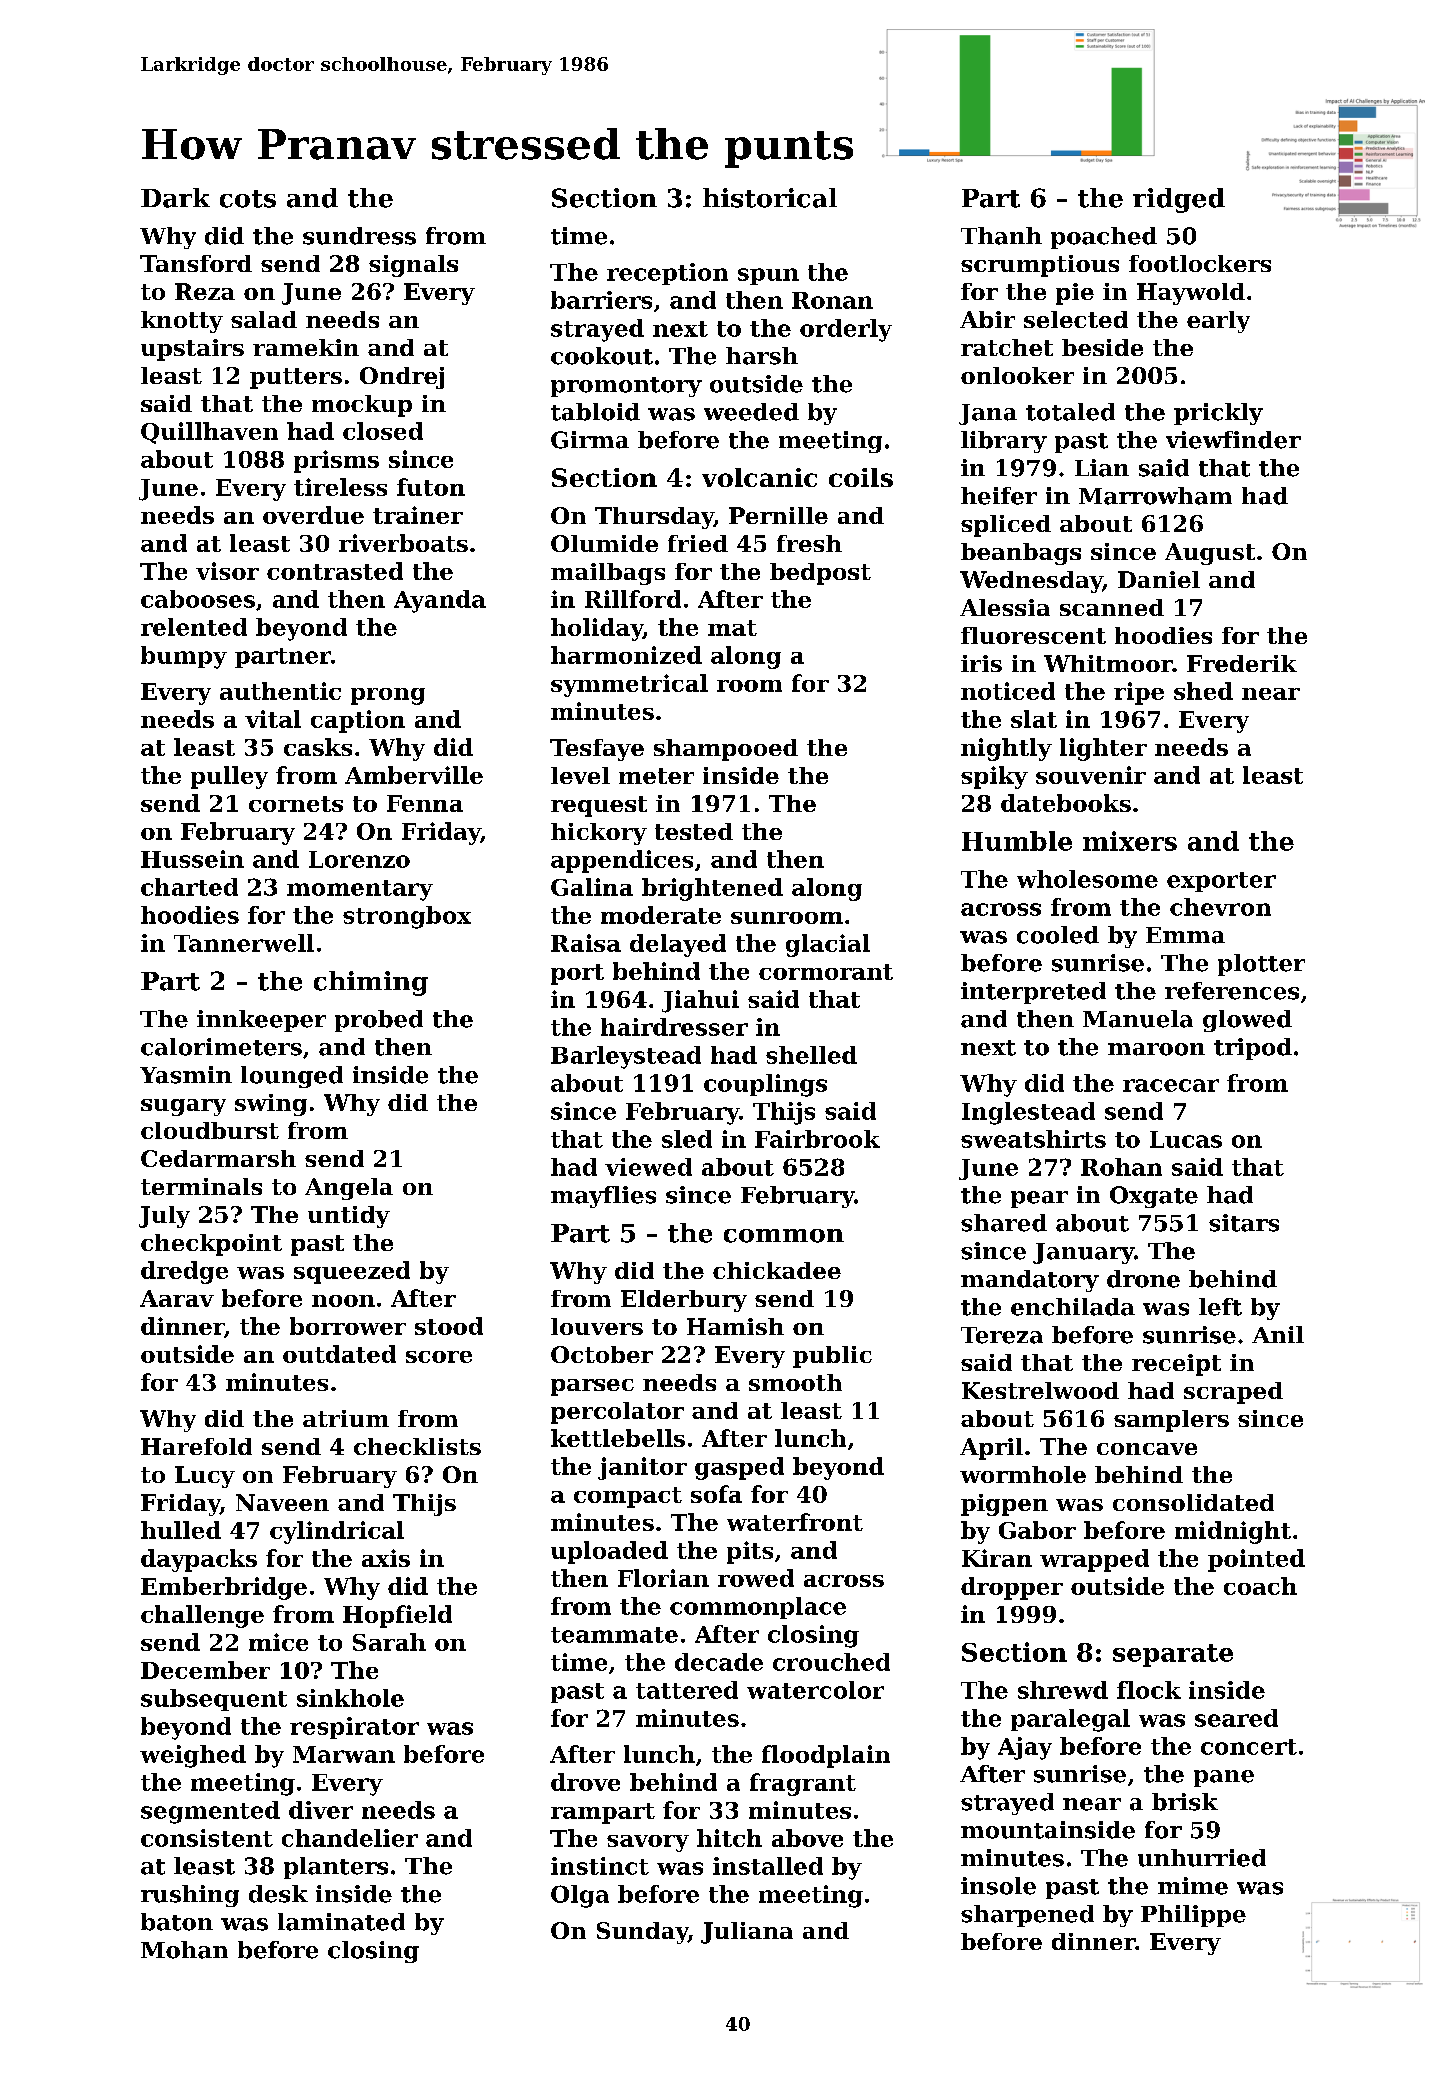 This document has height=2100, width=1450. What do you see at coordinates (687, 1690) in the document?
I see `tattered` at bounding box center [687, 1690].
